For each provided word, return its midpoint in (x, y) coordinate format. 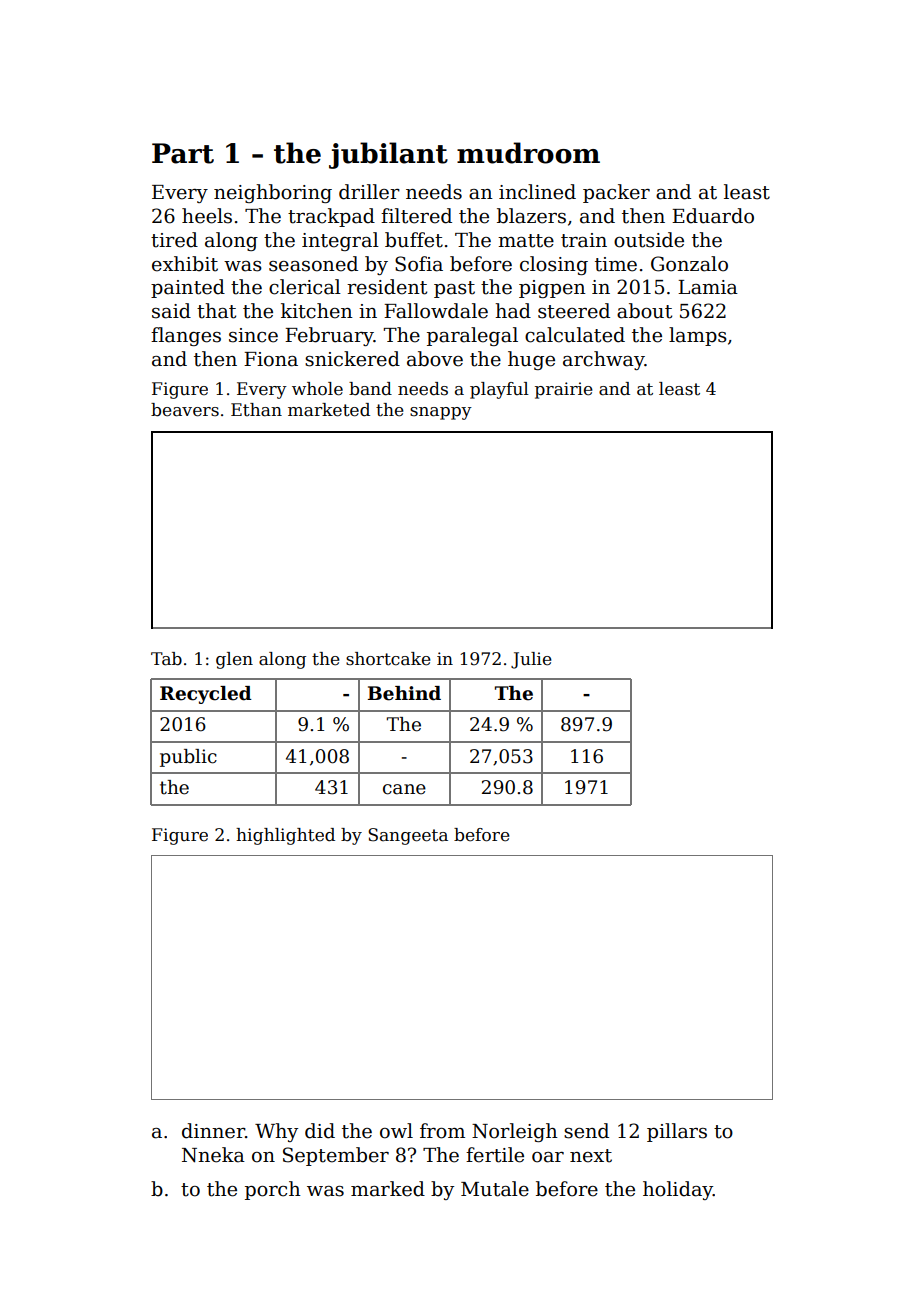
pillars (677, 1132)
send (586, 1131)
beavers (185, 410)
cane (404, 789)
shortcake (388, 659)
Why (276, 1132)
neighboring (273, 193)
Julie (531, 660)
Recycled (206, 695)
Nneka (213, 1155)
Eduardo (713, 216)
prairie (564, 390)
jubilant (388, 155)
